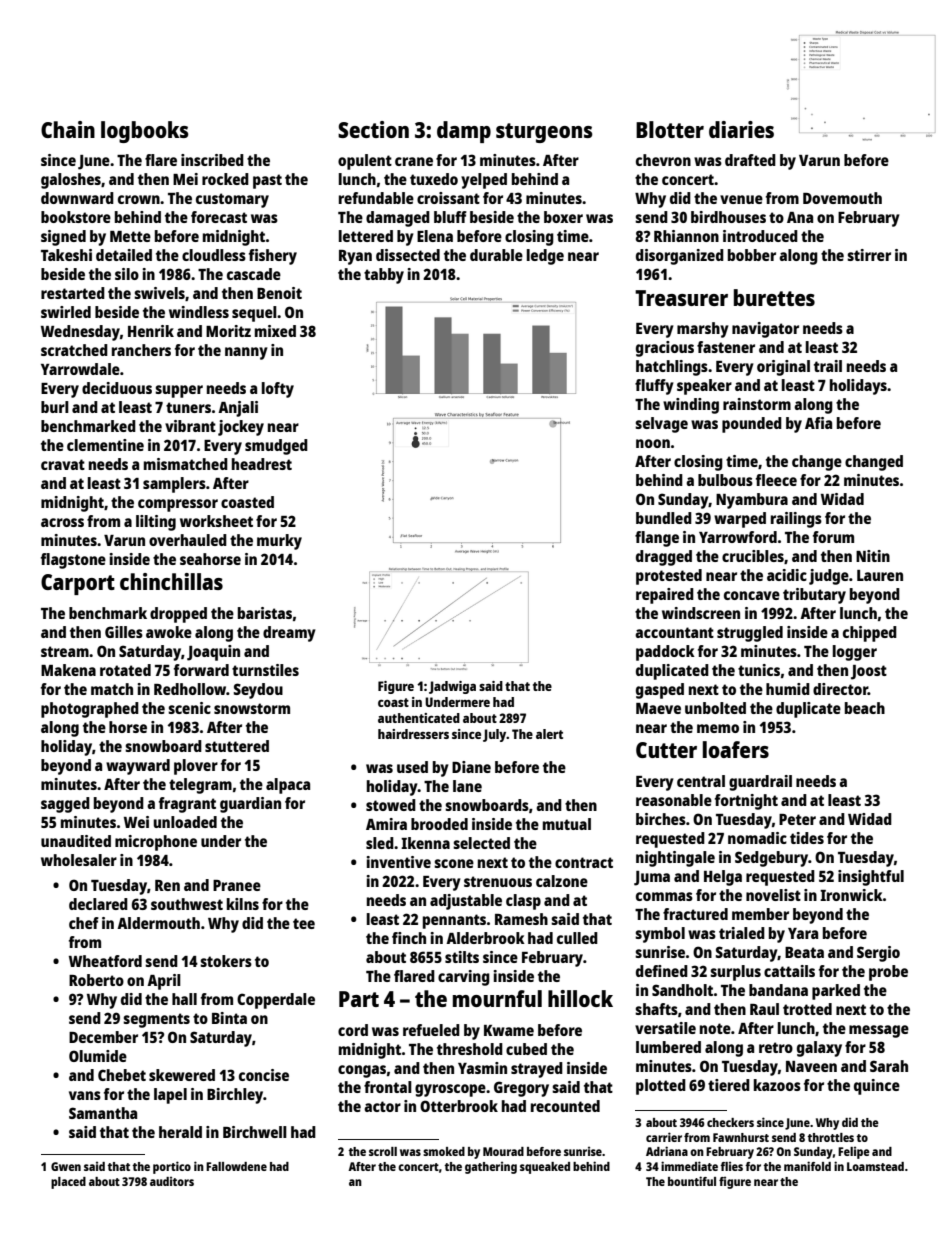 This image has height=1233, width=952. I want to click on tiered, so click(729, 1085).
